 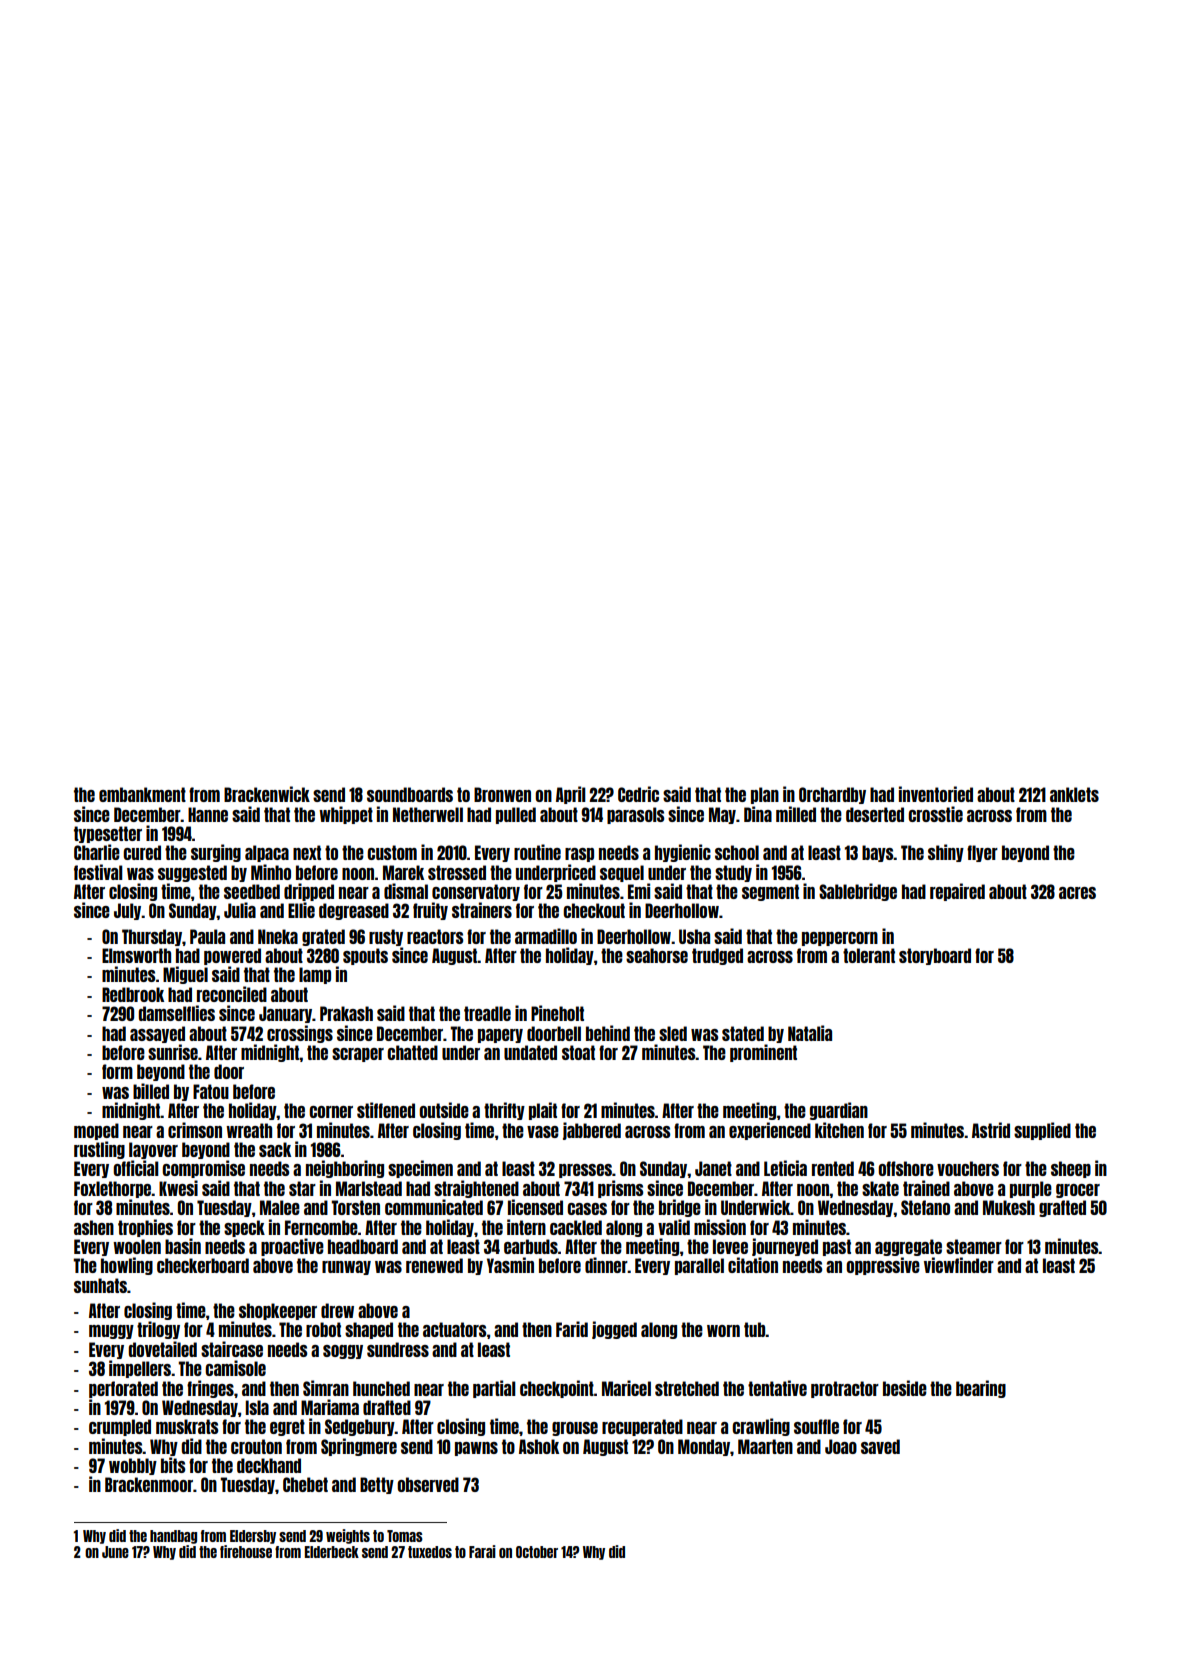 What do you see at coordinates (305, 1484) in the image?
I see `Chebet` at bounding box center [305, 1484].
